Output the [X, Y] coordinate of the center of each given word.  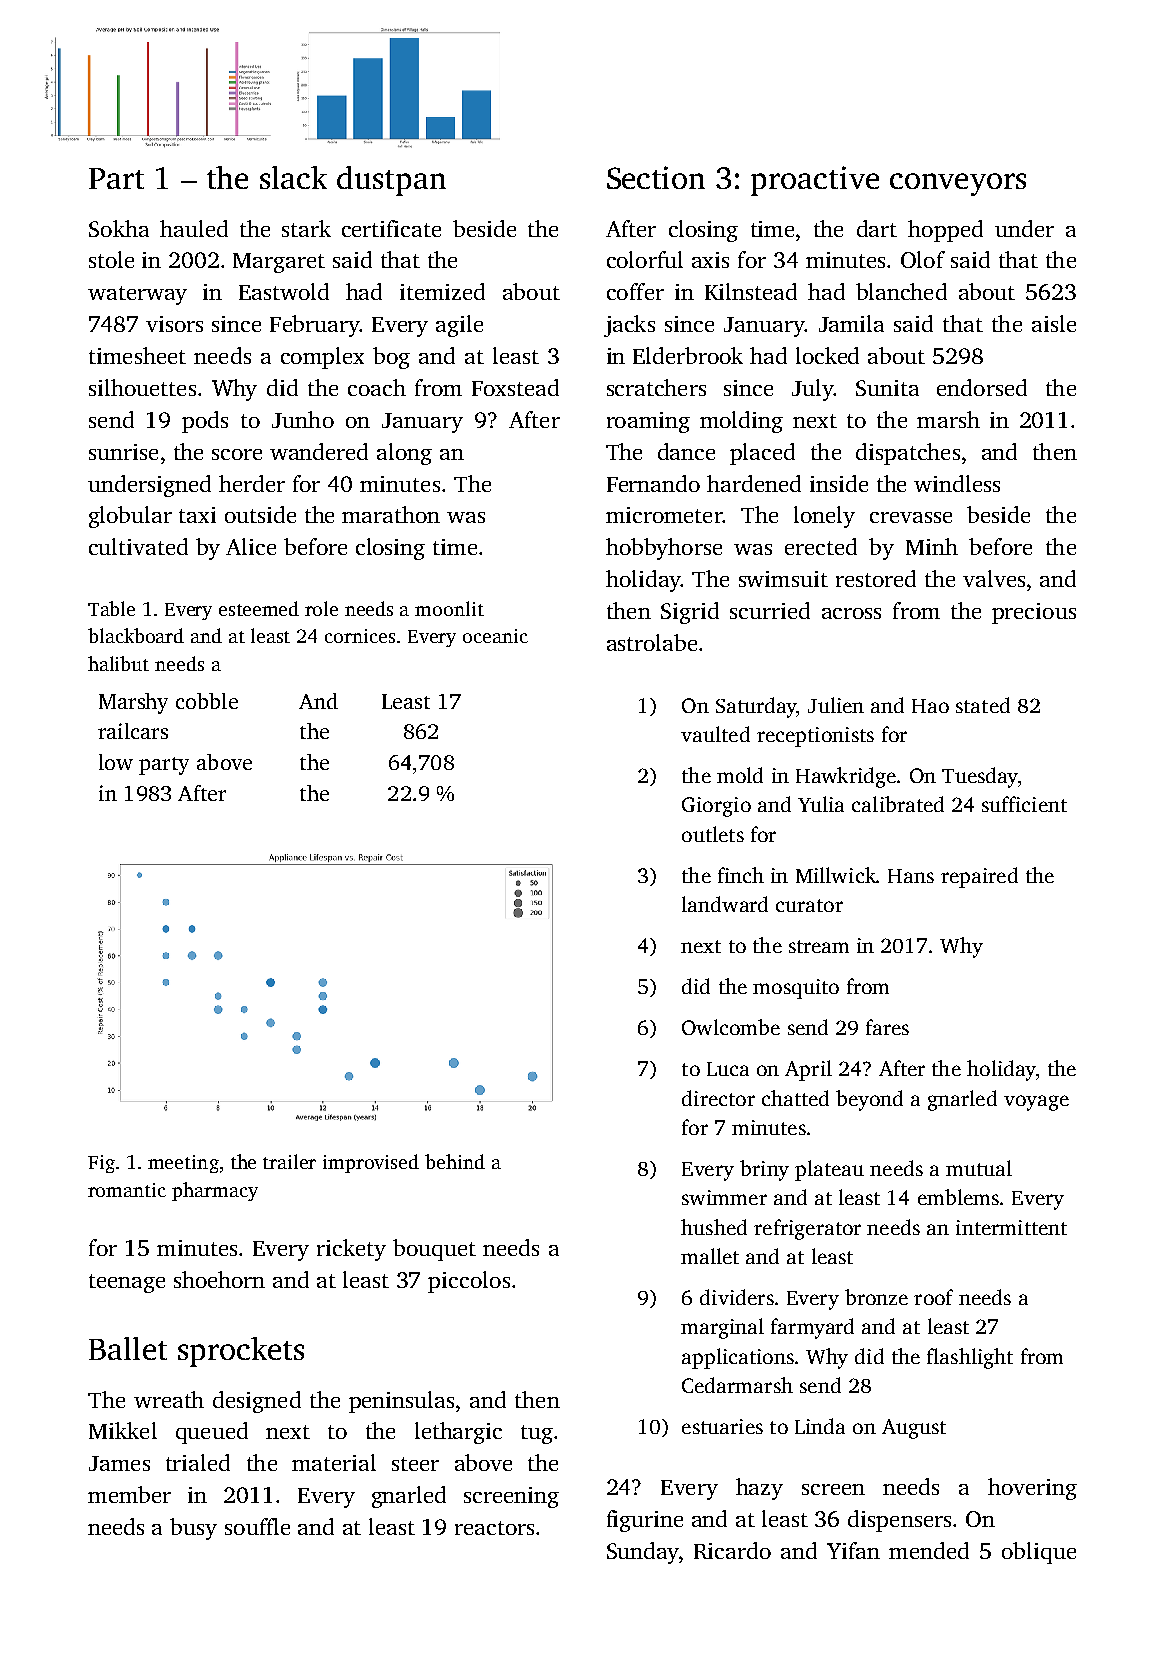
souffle [257, 1526]
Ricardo [732, 1550]
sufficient [1024, 804]
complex [322, 358]
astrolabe [652, 642]
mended [929, 1550]
